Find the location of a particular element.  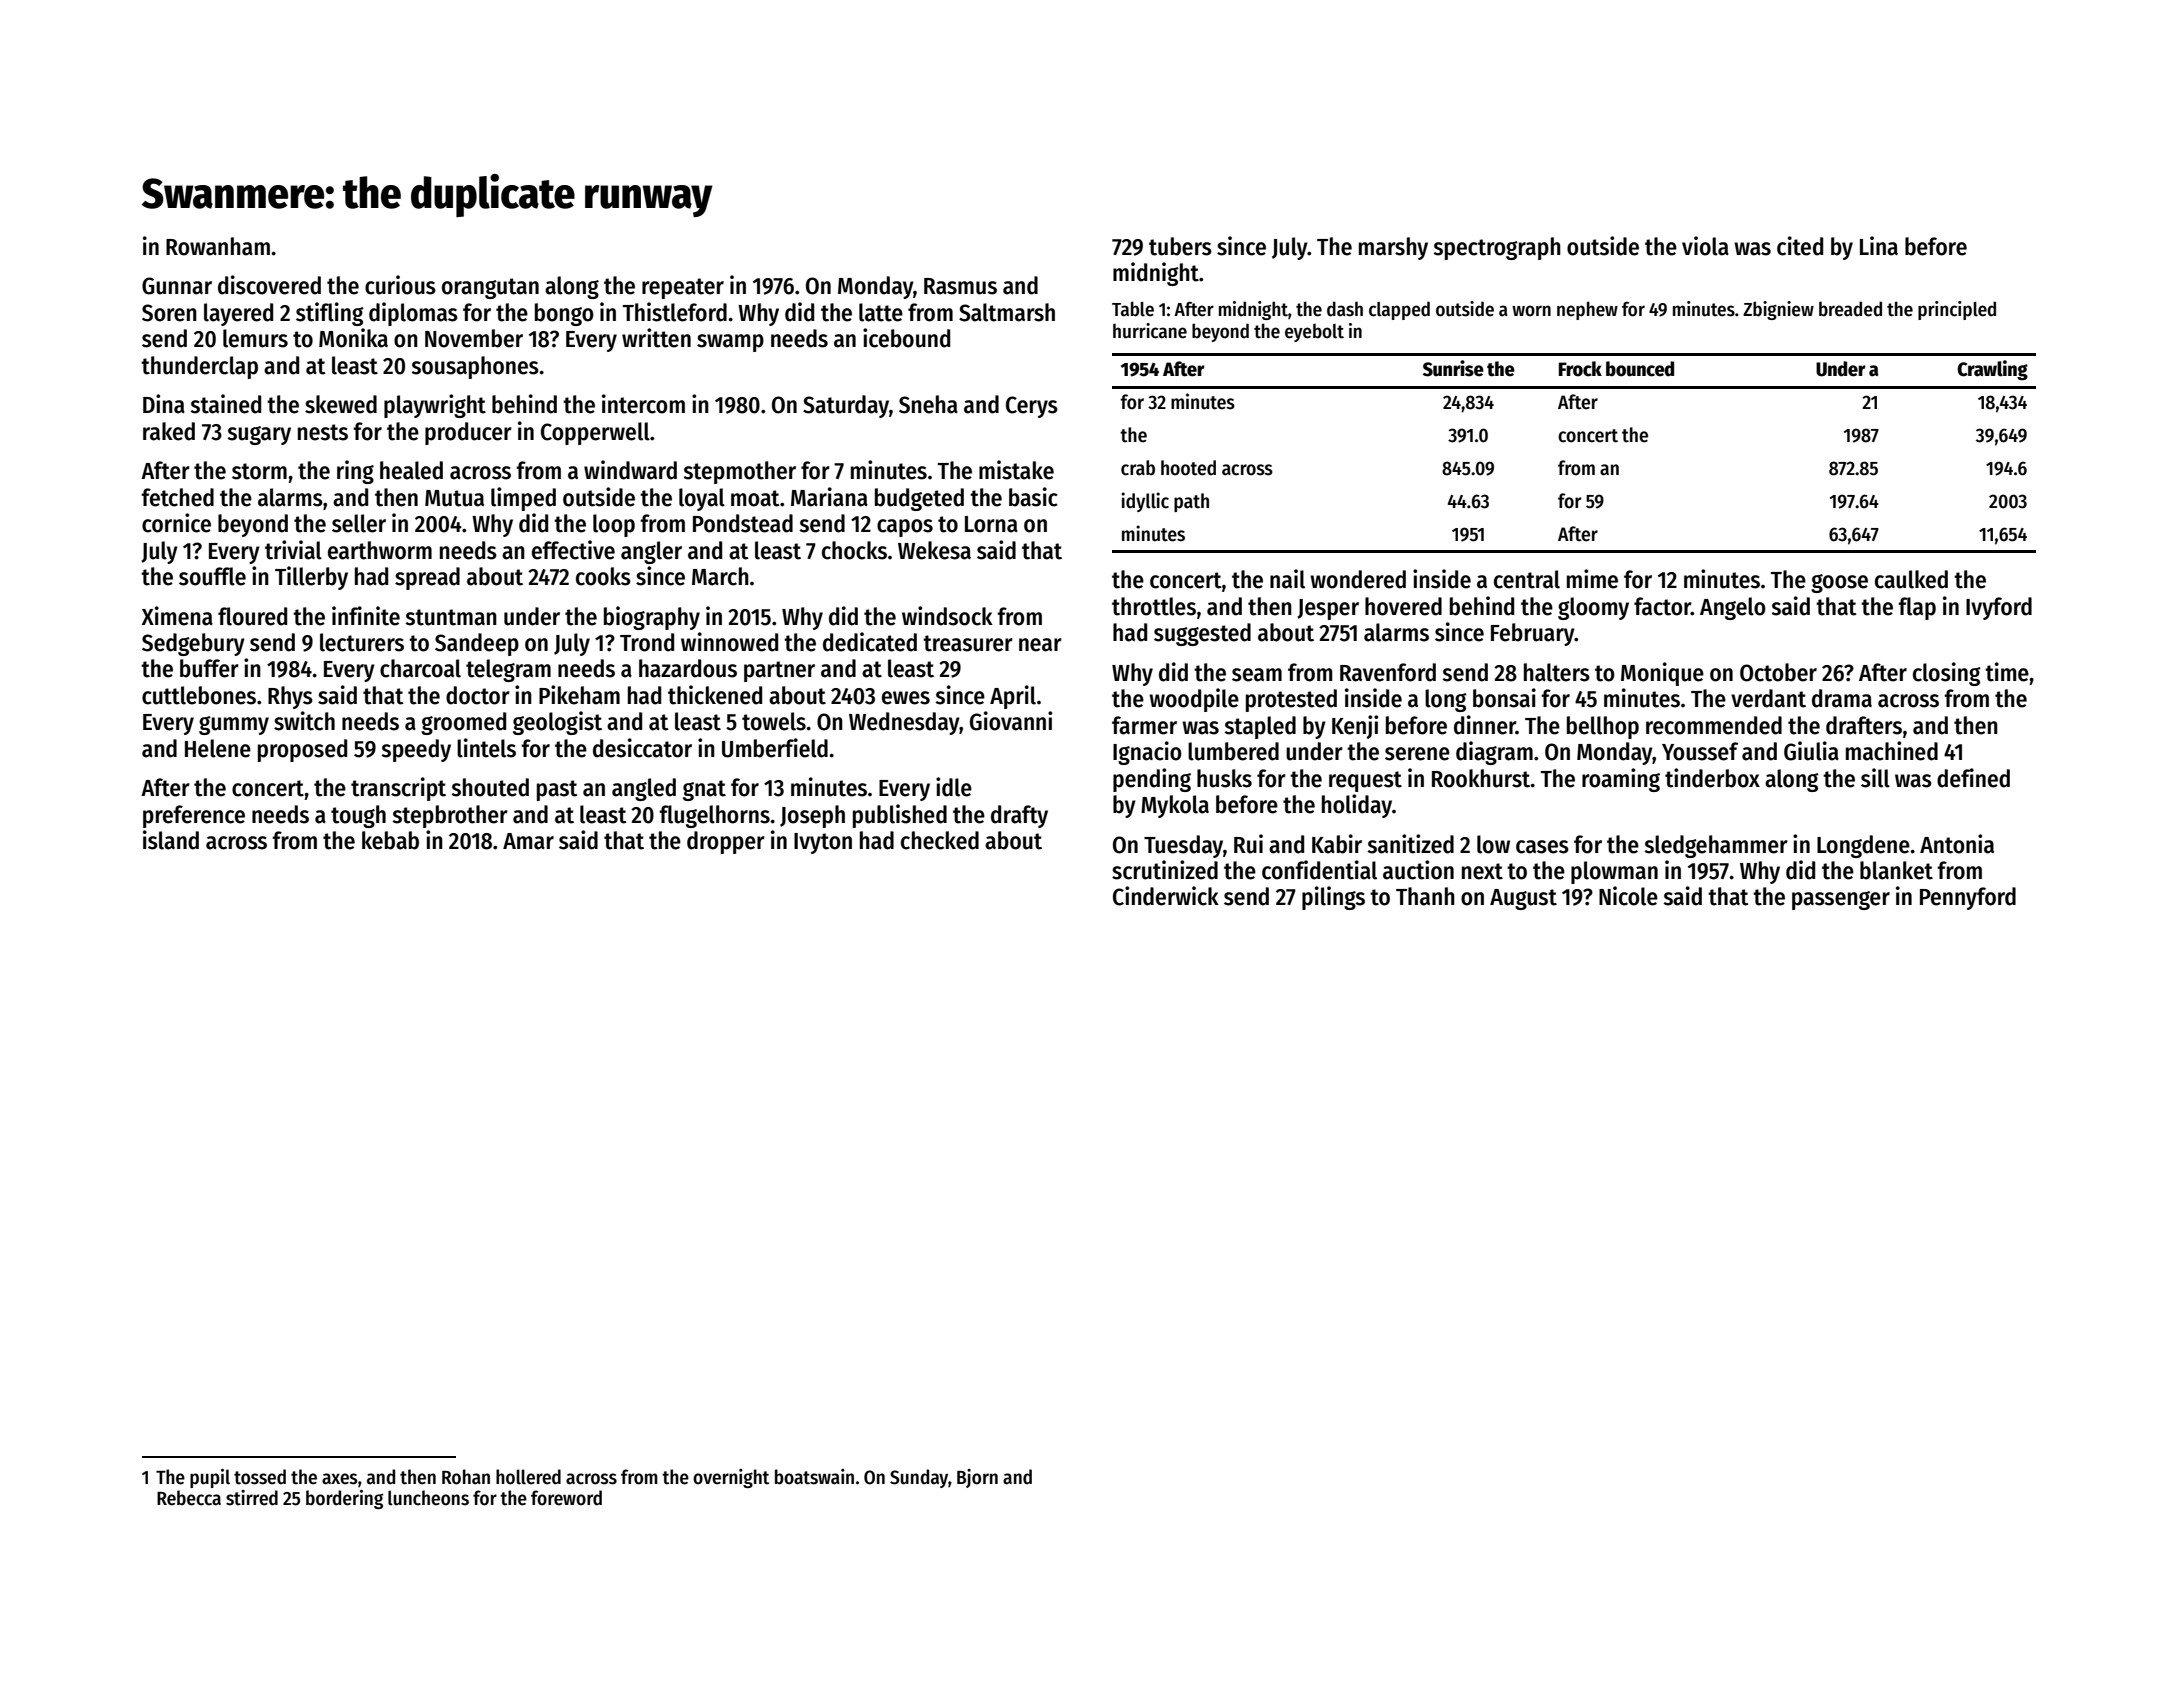

cuttlebones is located at coordinates (199, 695).
